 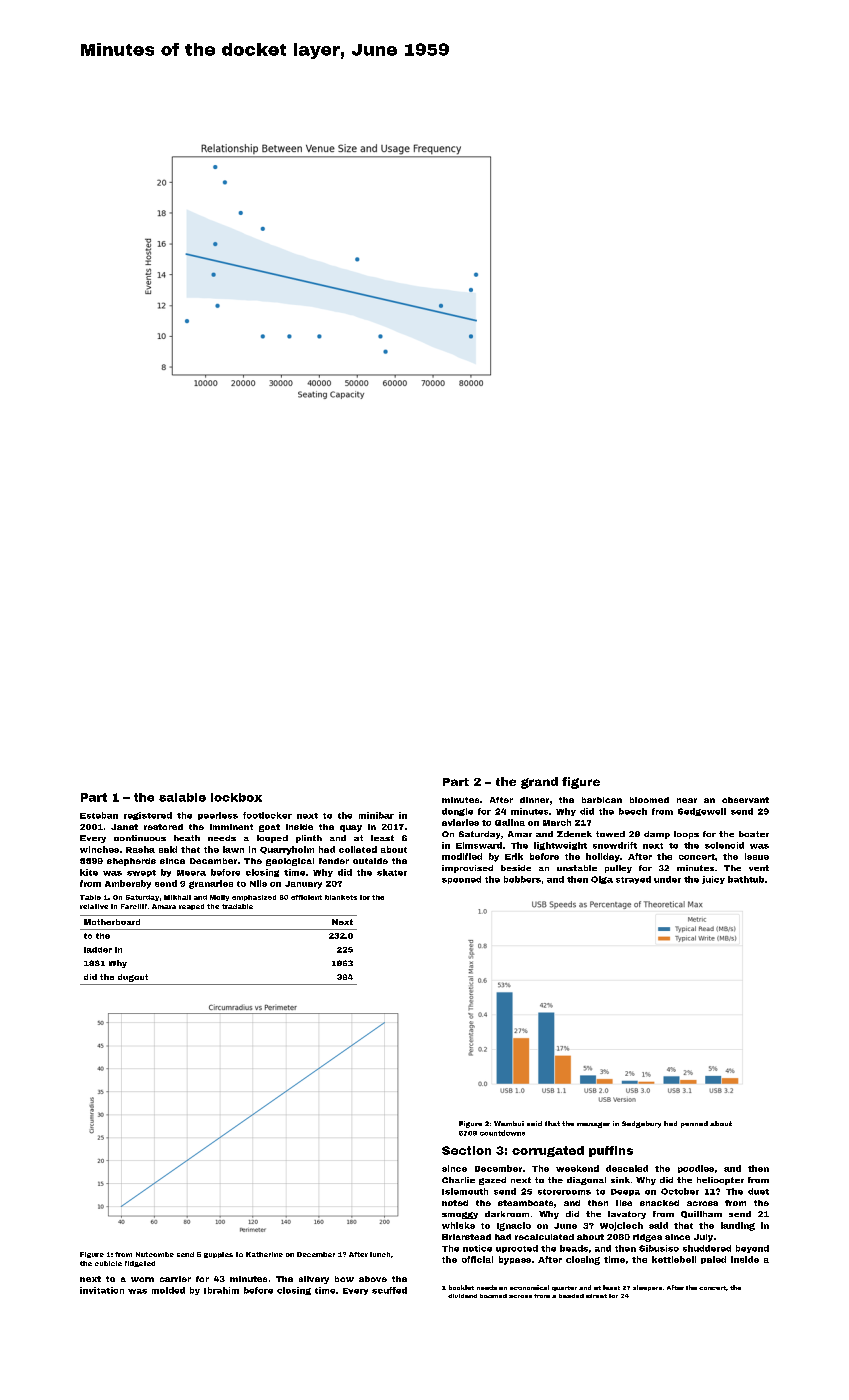 What do you see at coordinates (231, 827) in the screenshot?
I see `imminent` at bounding box center [231, 827].
